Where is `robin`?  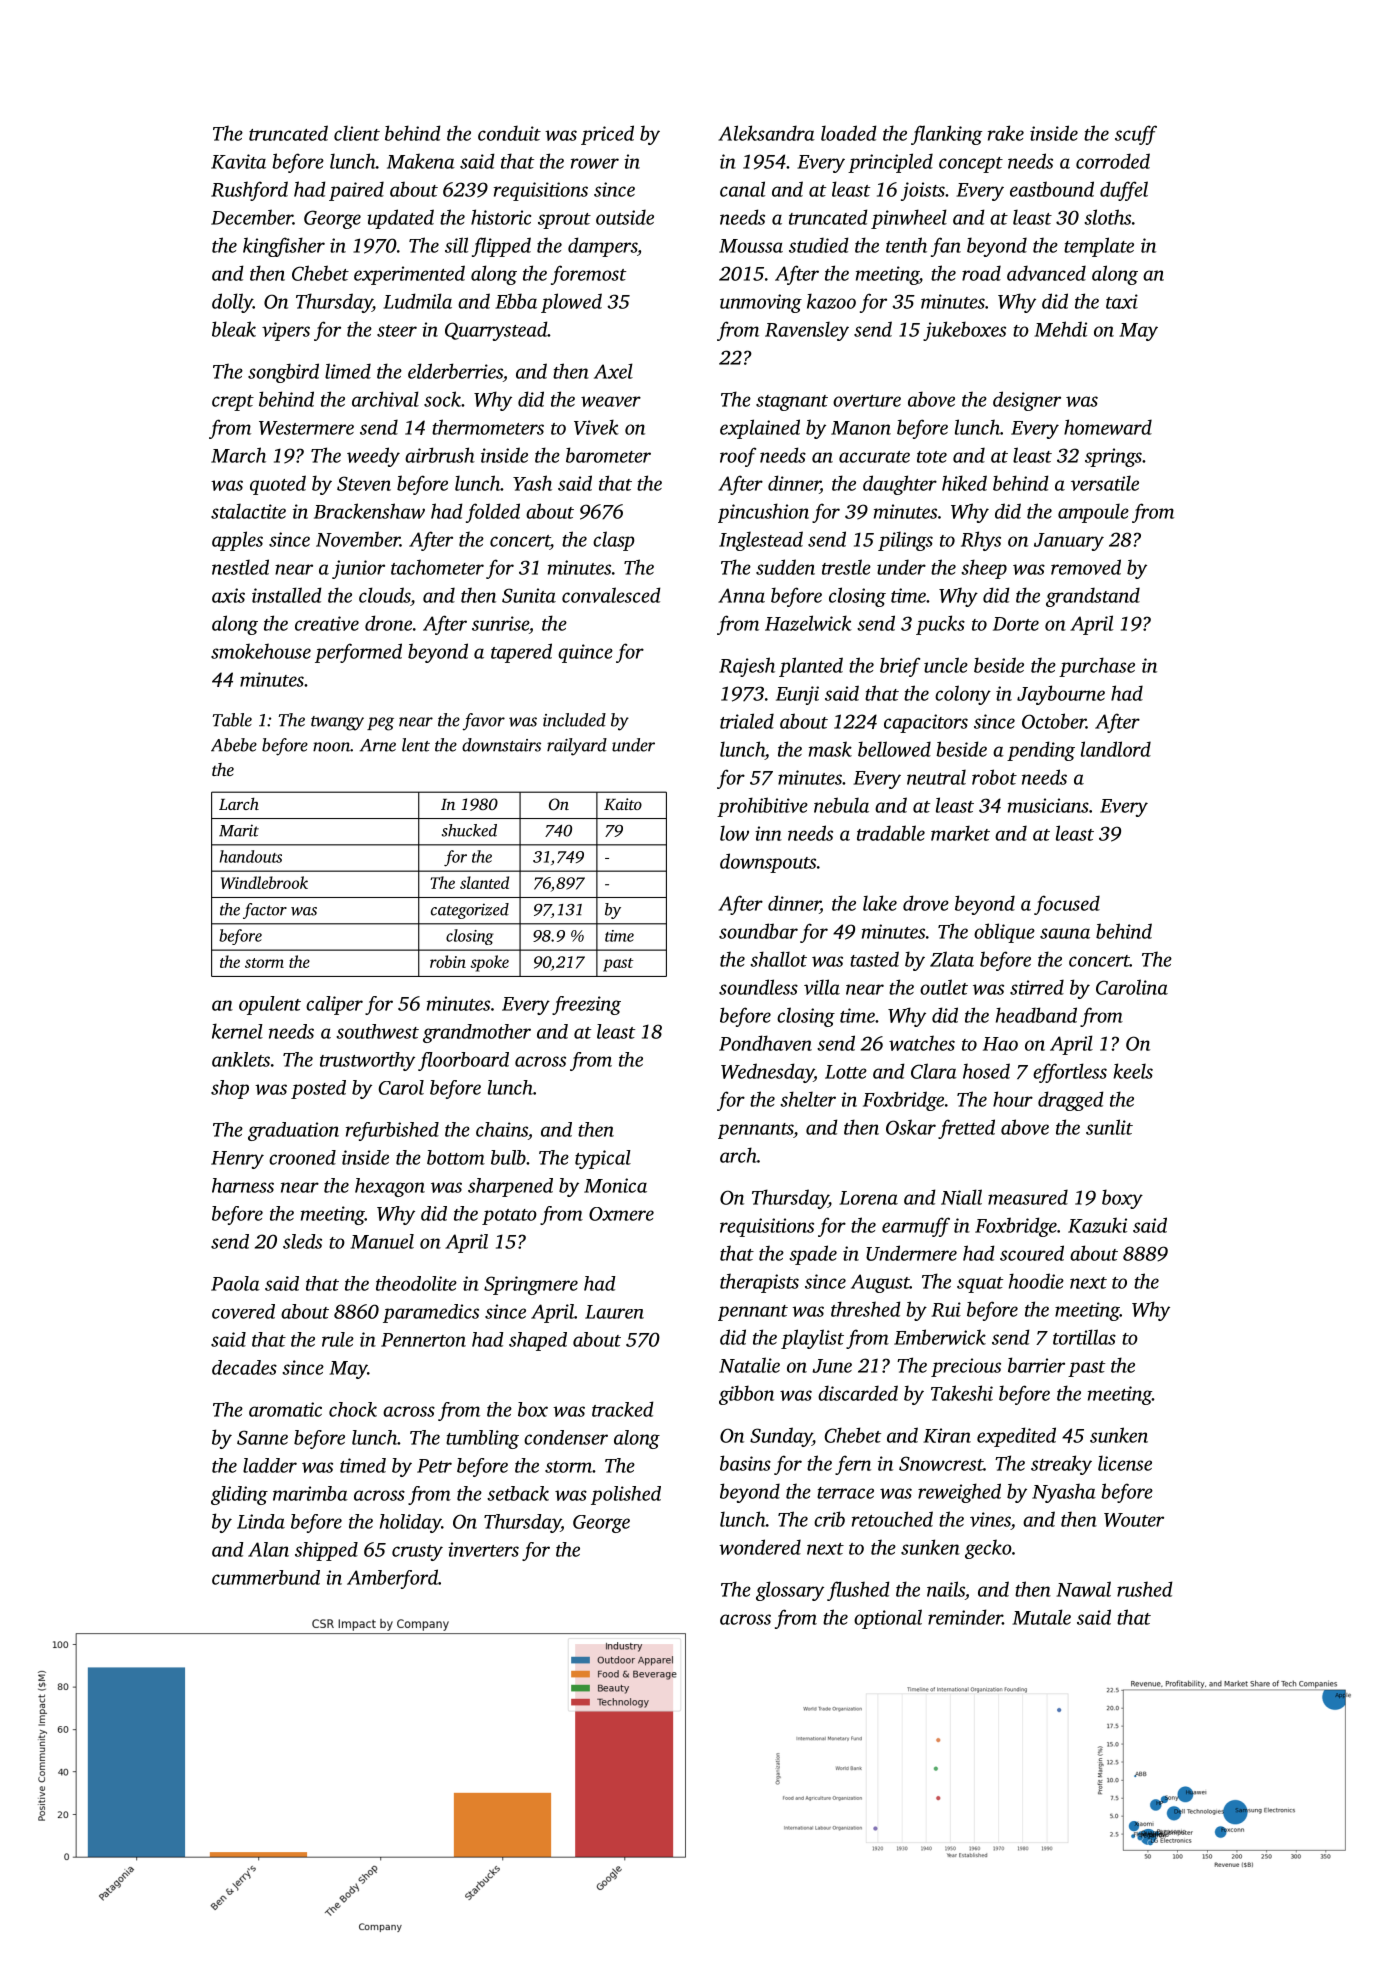 robin is located at coordinates (448, 961).
